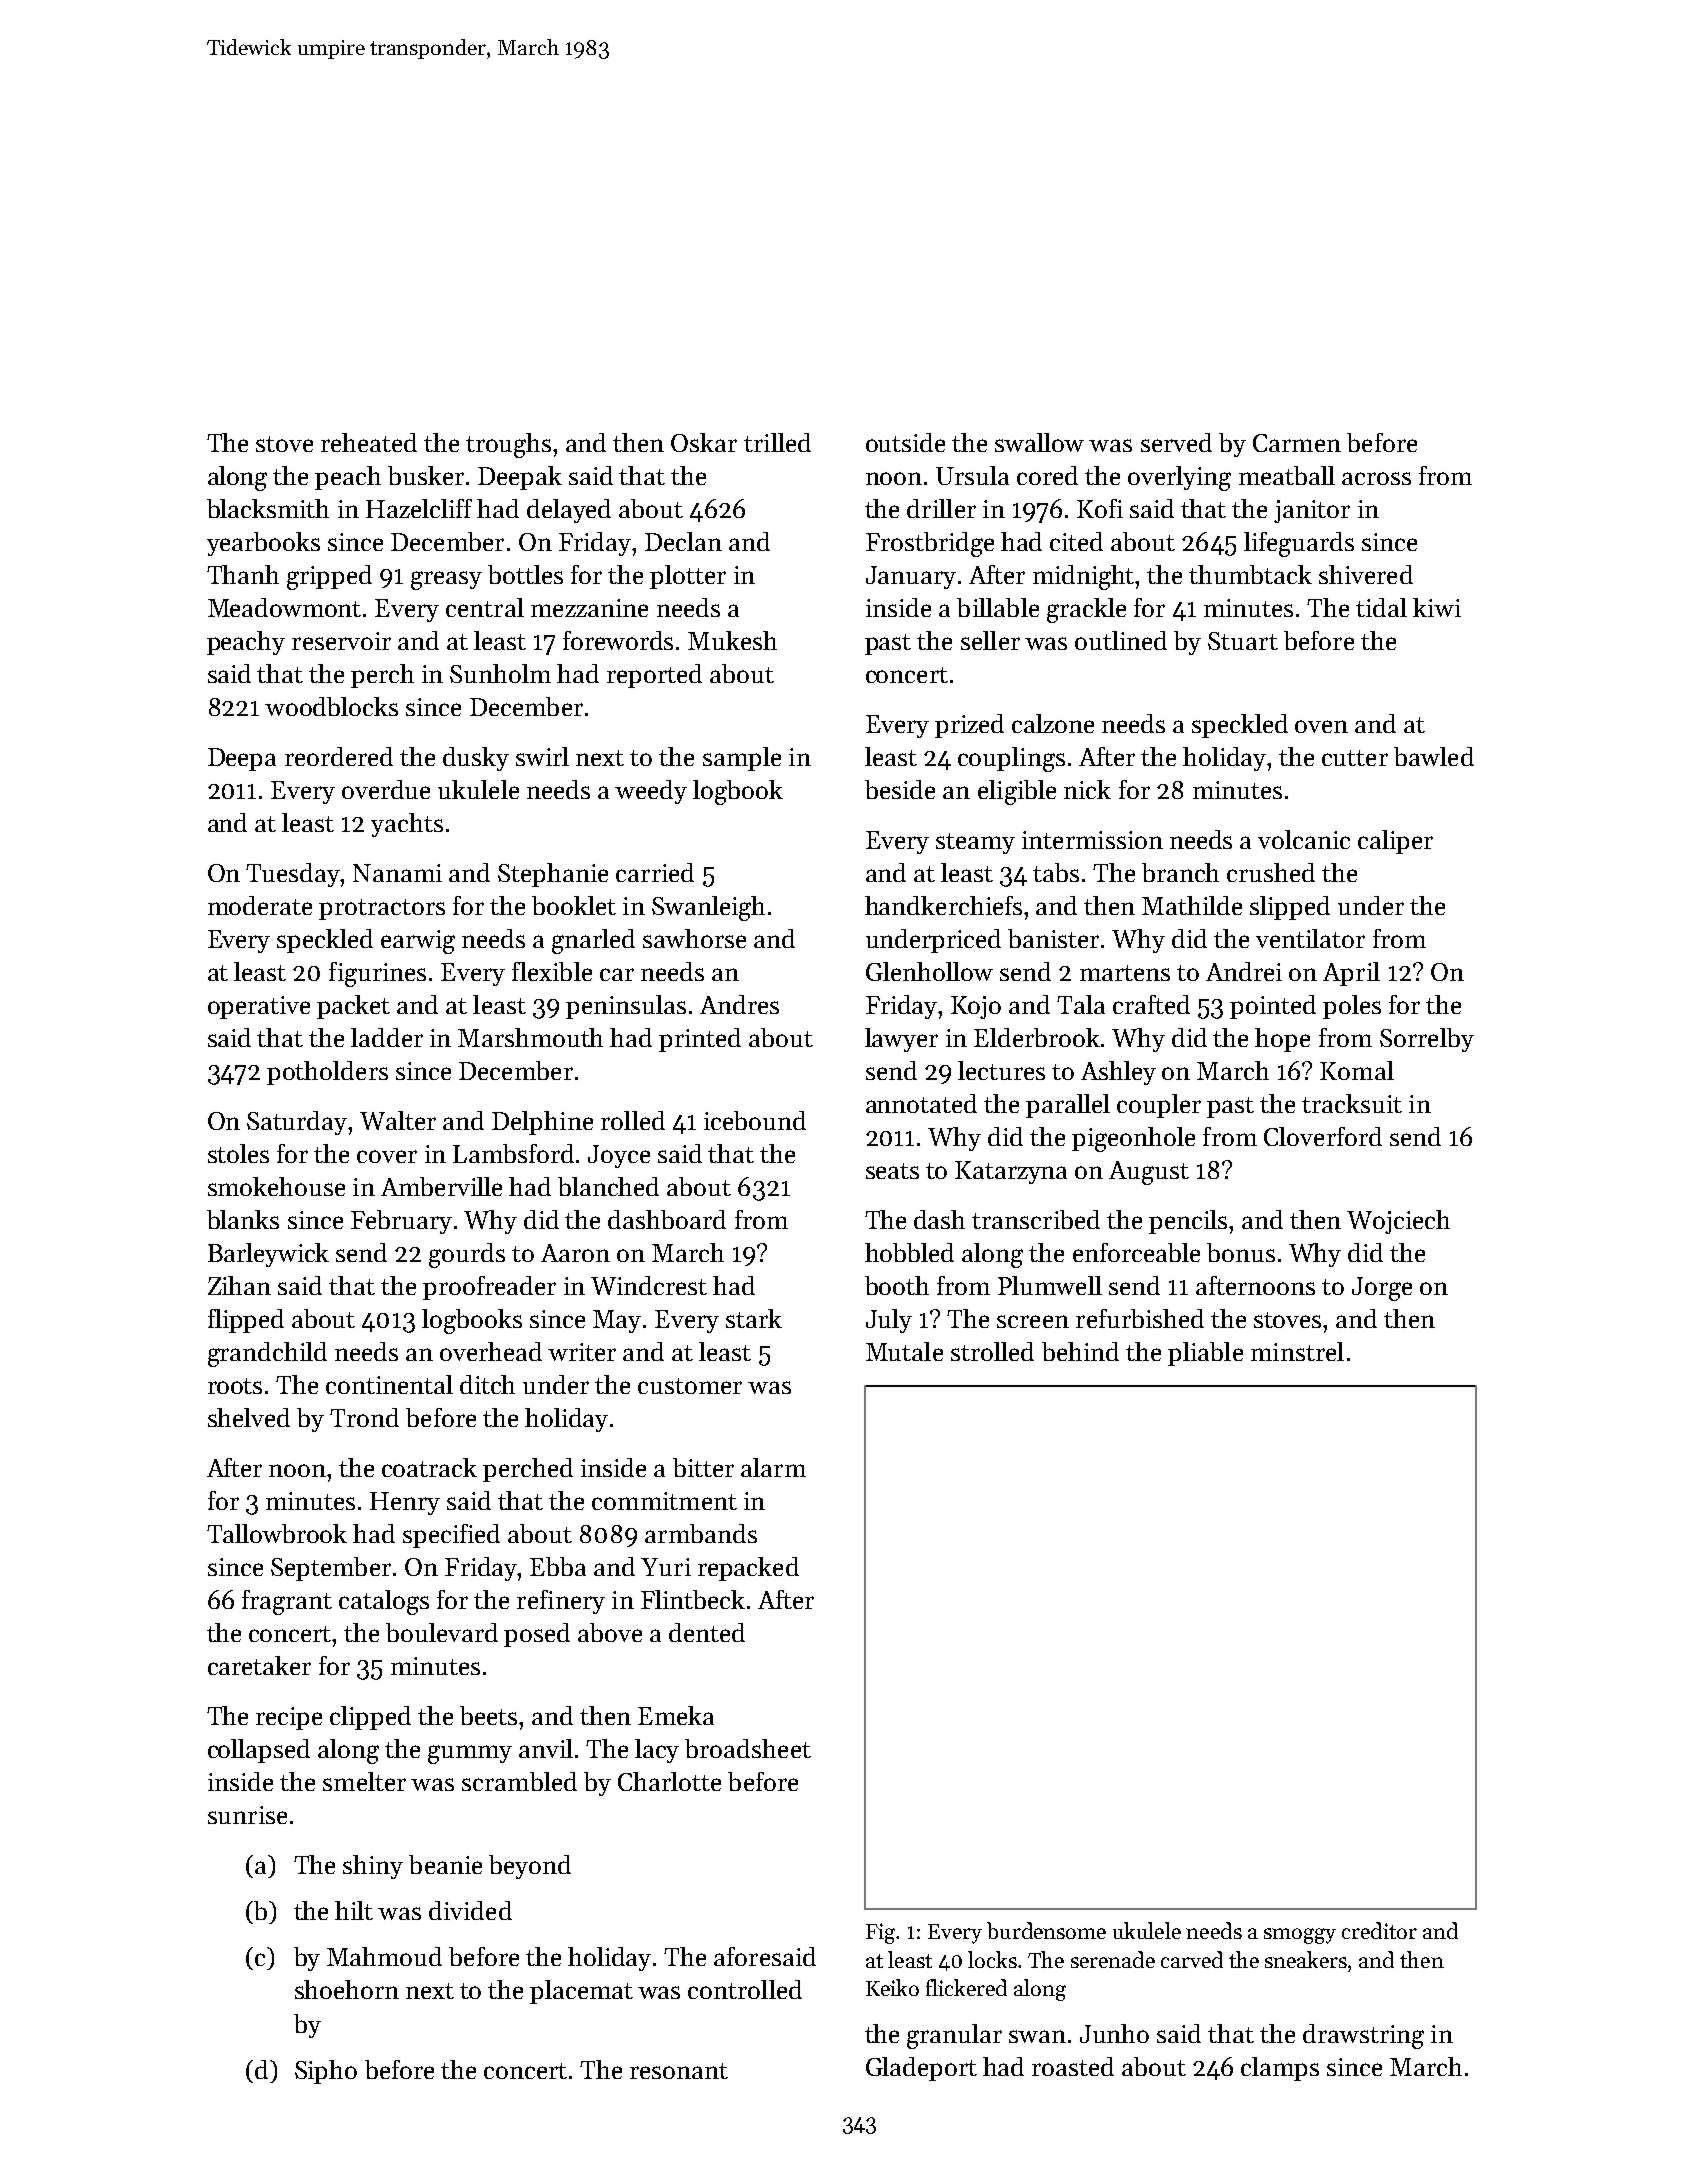 The height and width of the page is (2178, 1683). Describe the element at coordinates (1039, 442) in the page. I see `swallow` at that location.
